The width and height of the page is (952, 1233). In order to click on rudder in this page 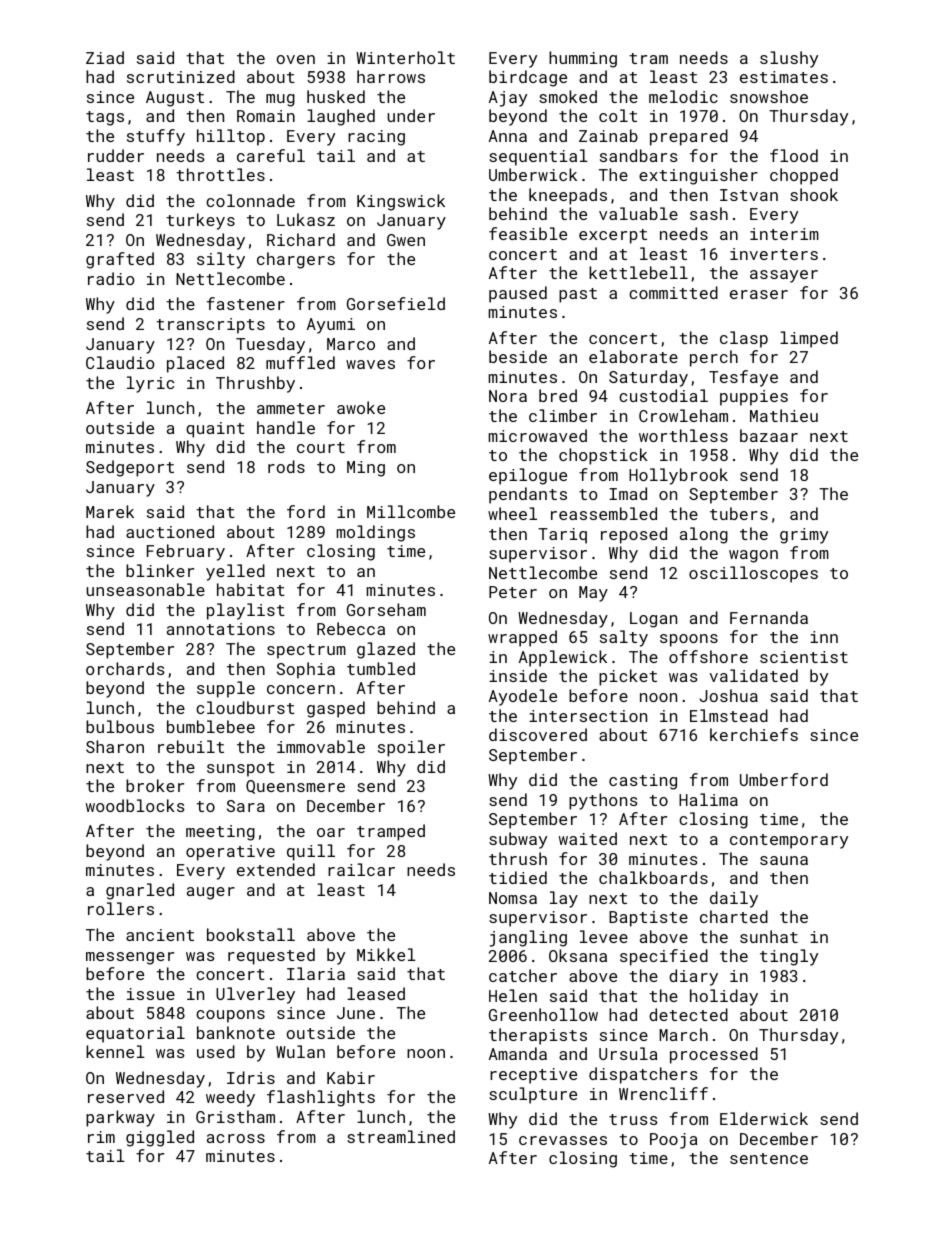, I will do `click(116, 155)`.
